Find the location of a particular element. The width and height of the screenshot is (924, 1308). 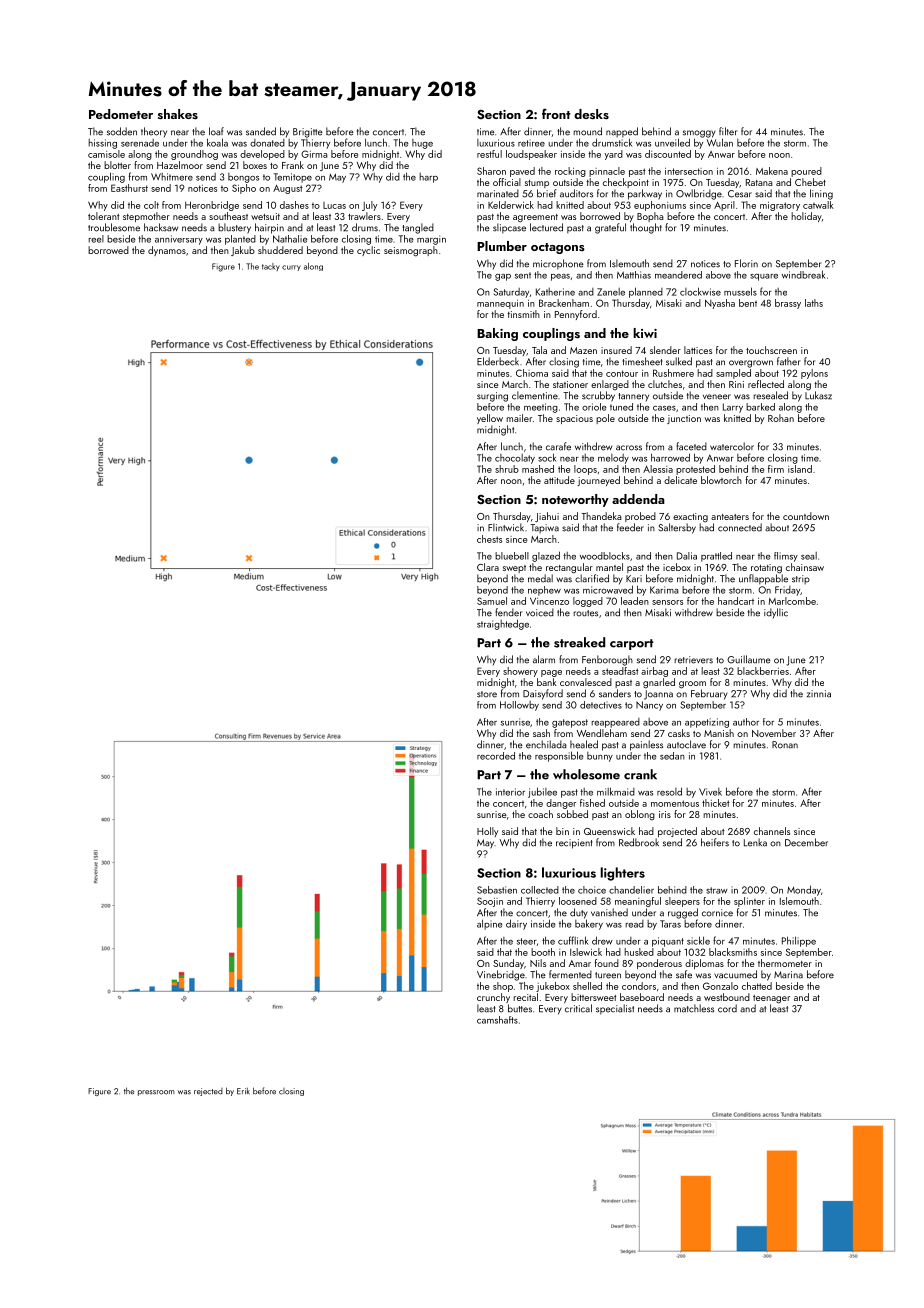

page is located at coordinates (551, 673).
